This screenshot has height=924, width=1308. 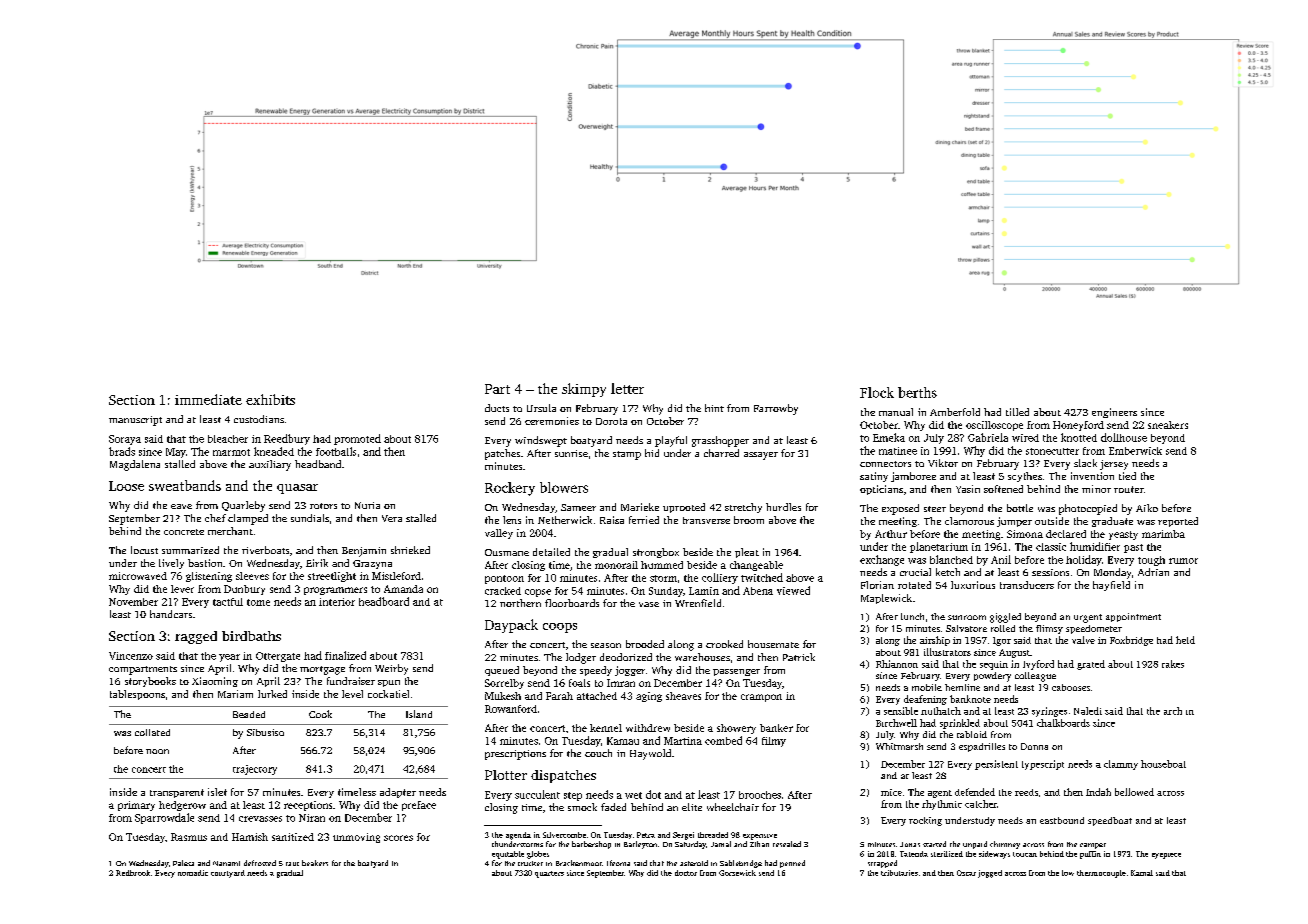 I want to click on quarters, so click(x=549, y=874).
